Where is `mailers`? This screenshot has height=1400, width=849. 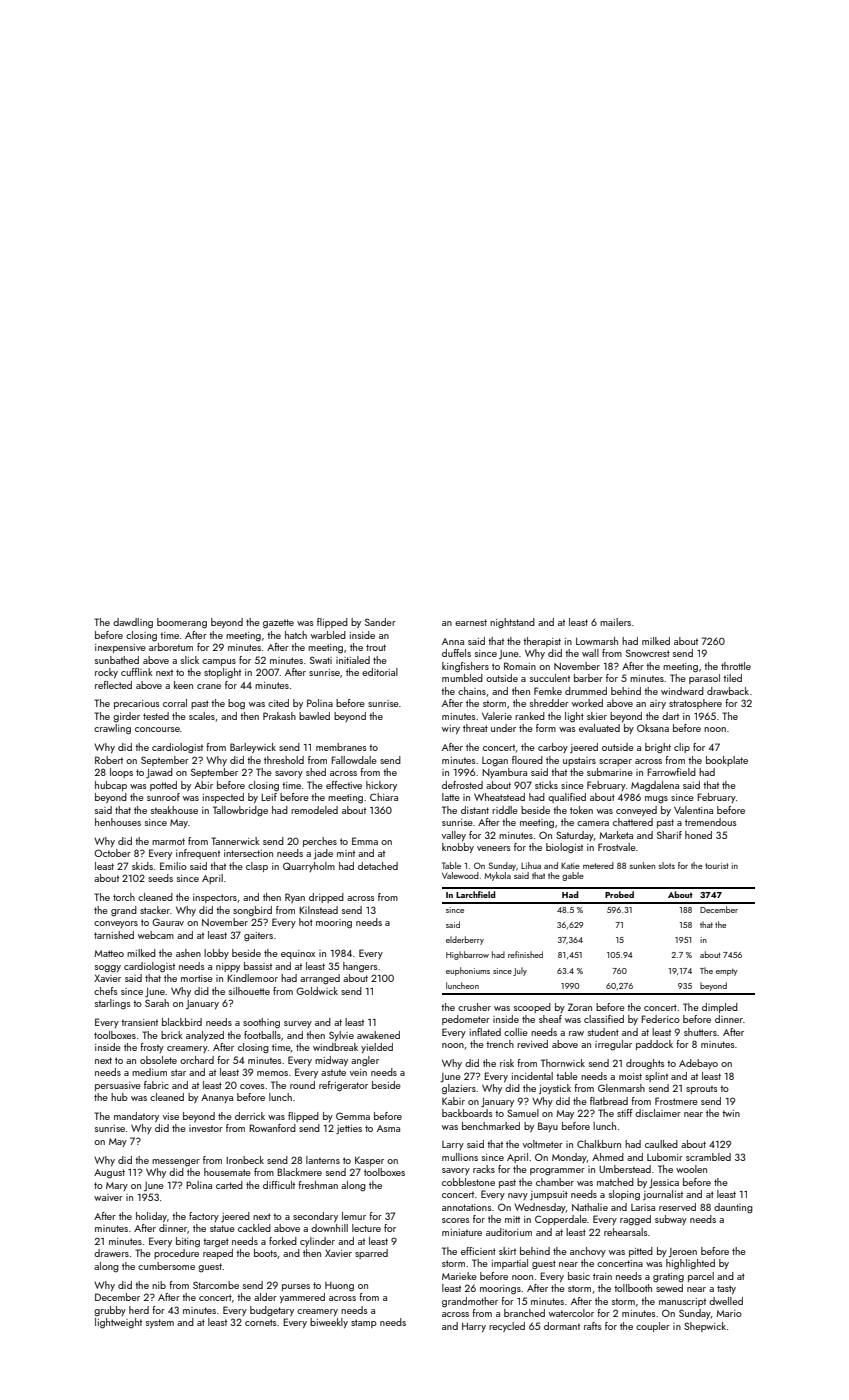 mailers is located at coordinates (615, 622).
